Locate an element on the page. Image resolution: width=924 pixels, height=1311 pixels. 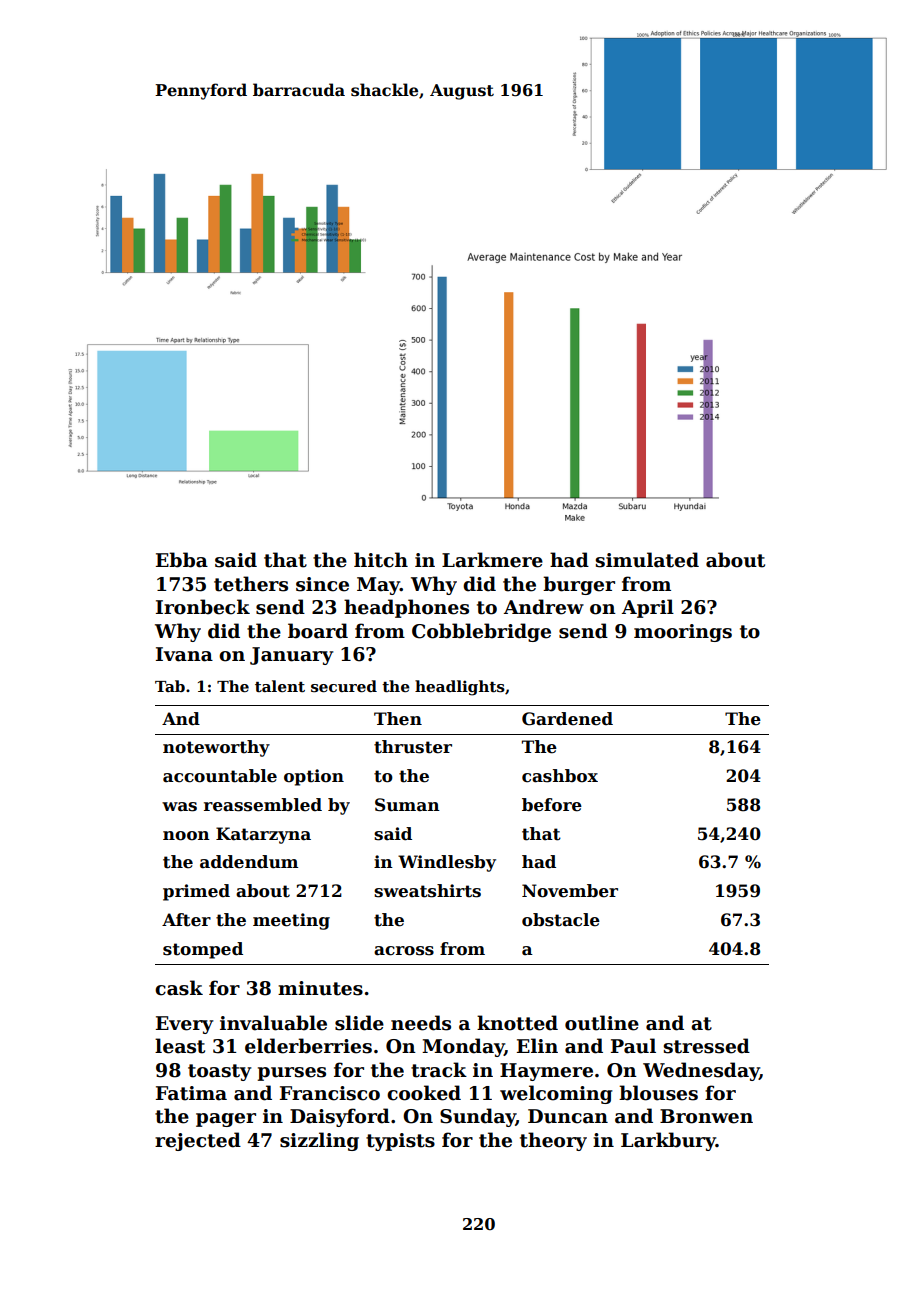
since is located at coordinates (322, 584).
